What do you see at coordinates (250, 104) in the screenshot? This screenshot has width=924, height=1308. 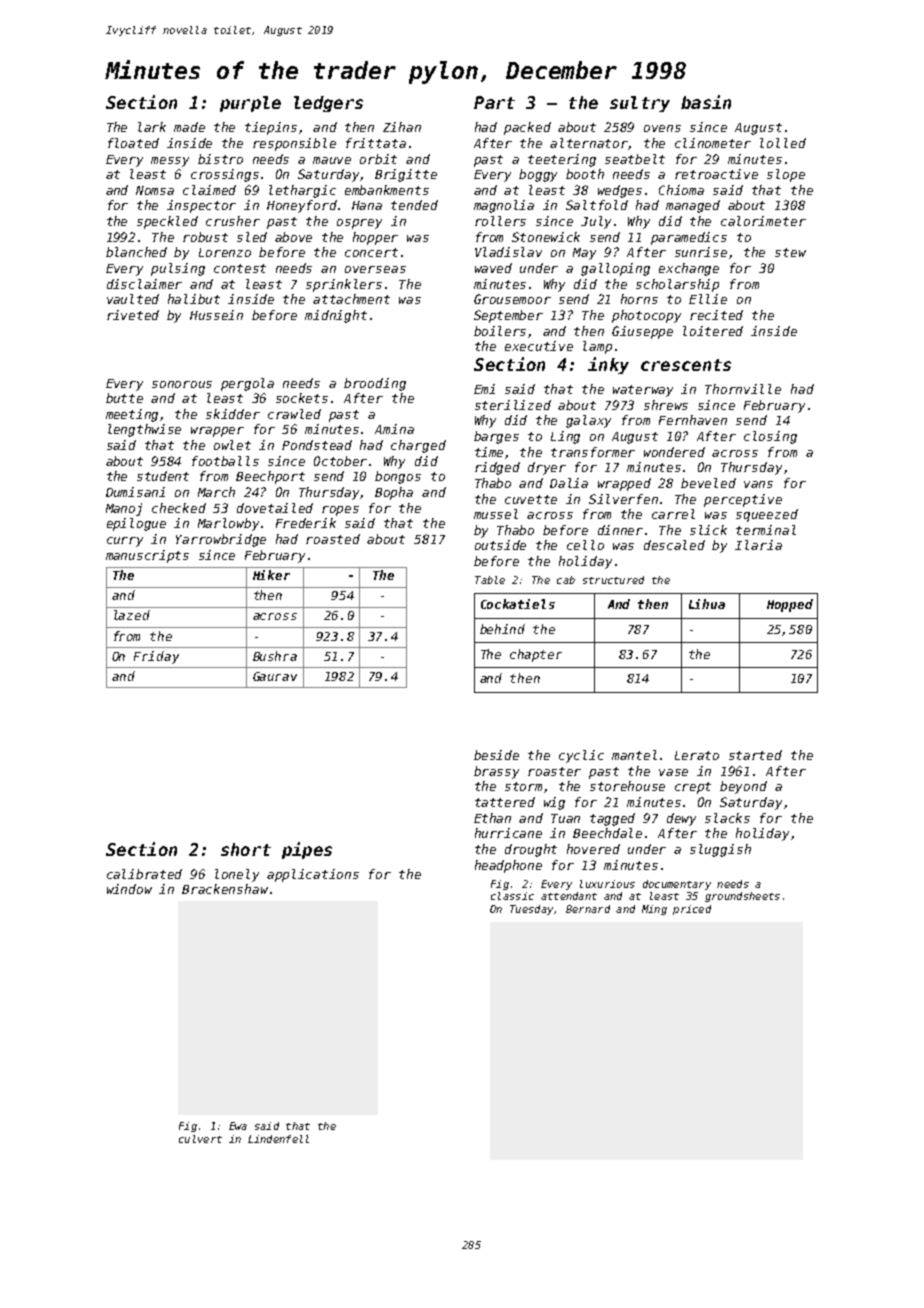 I see `purple` at bounding box center [250, 104].
